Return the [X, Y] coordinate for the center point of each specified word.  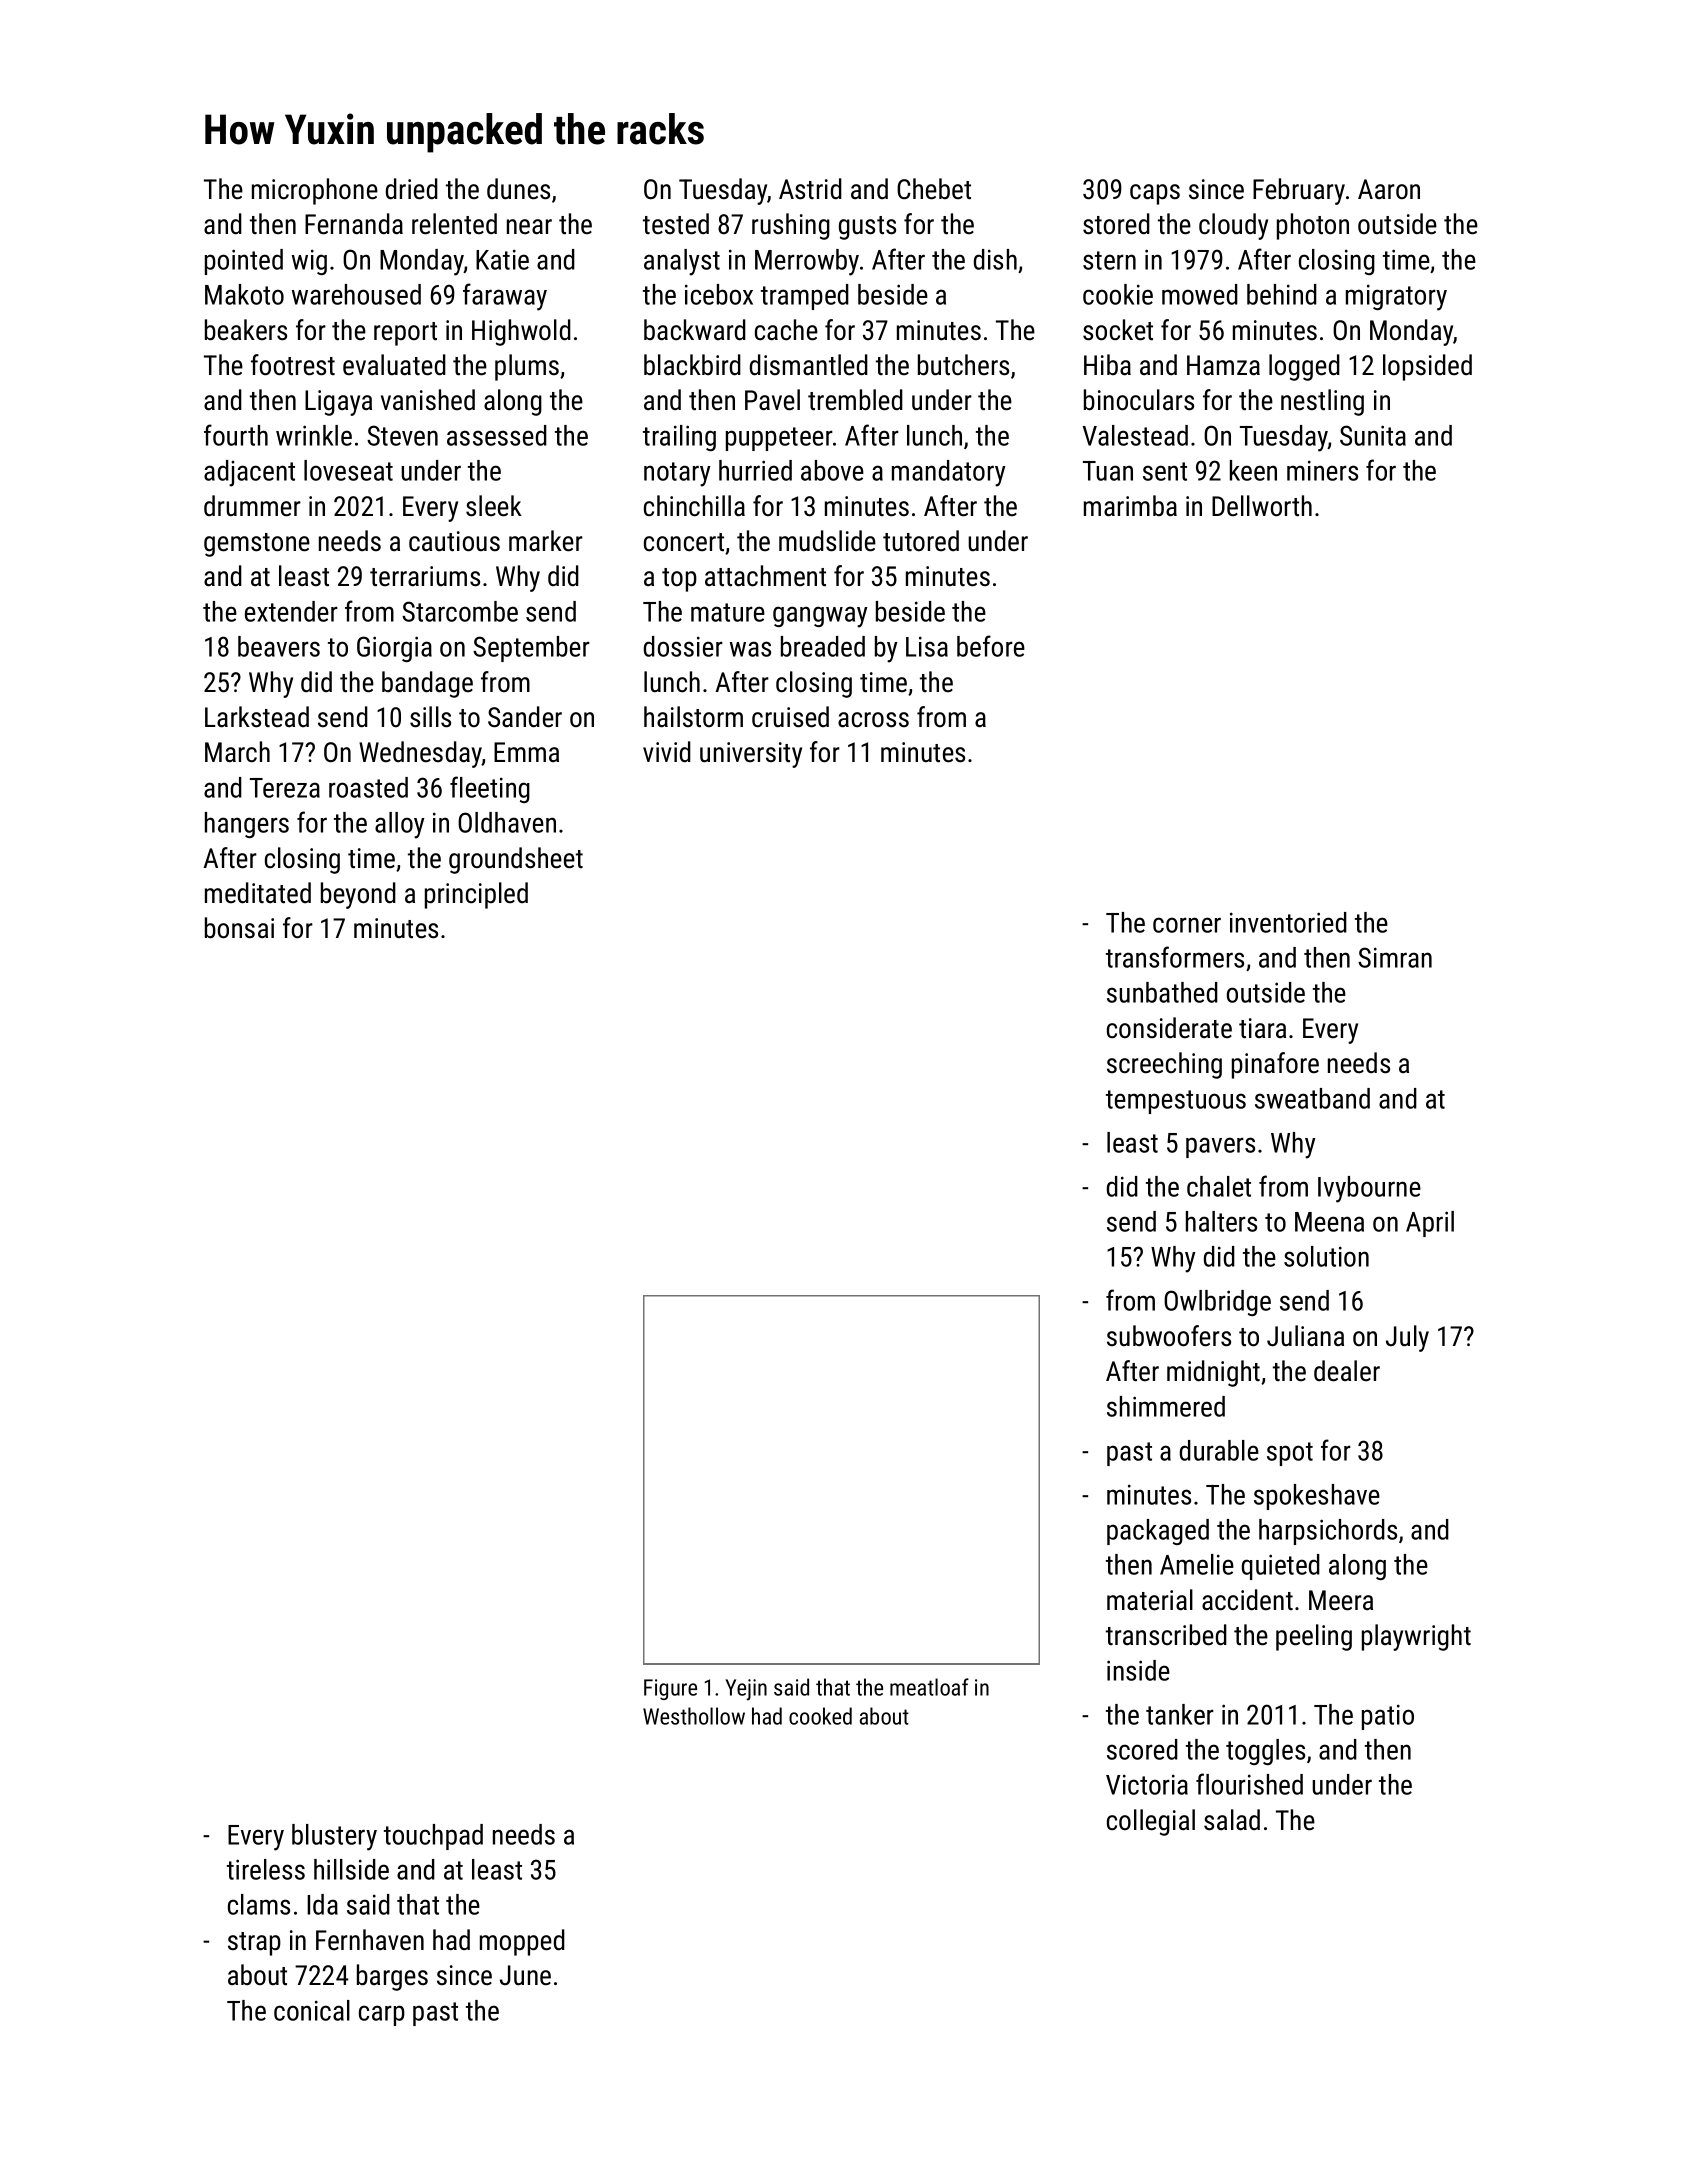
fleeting [490, 789]
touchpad [433, 1837]
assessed [497, 435]
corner [1187, 925]
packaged [1158, 1532]
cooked [820, 1716]
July [1407, 1338]
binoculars [1139, 400]
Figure [670, 1689]
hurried [755, 470]
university [751, 755]
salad [1232, 1820]
